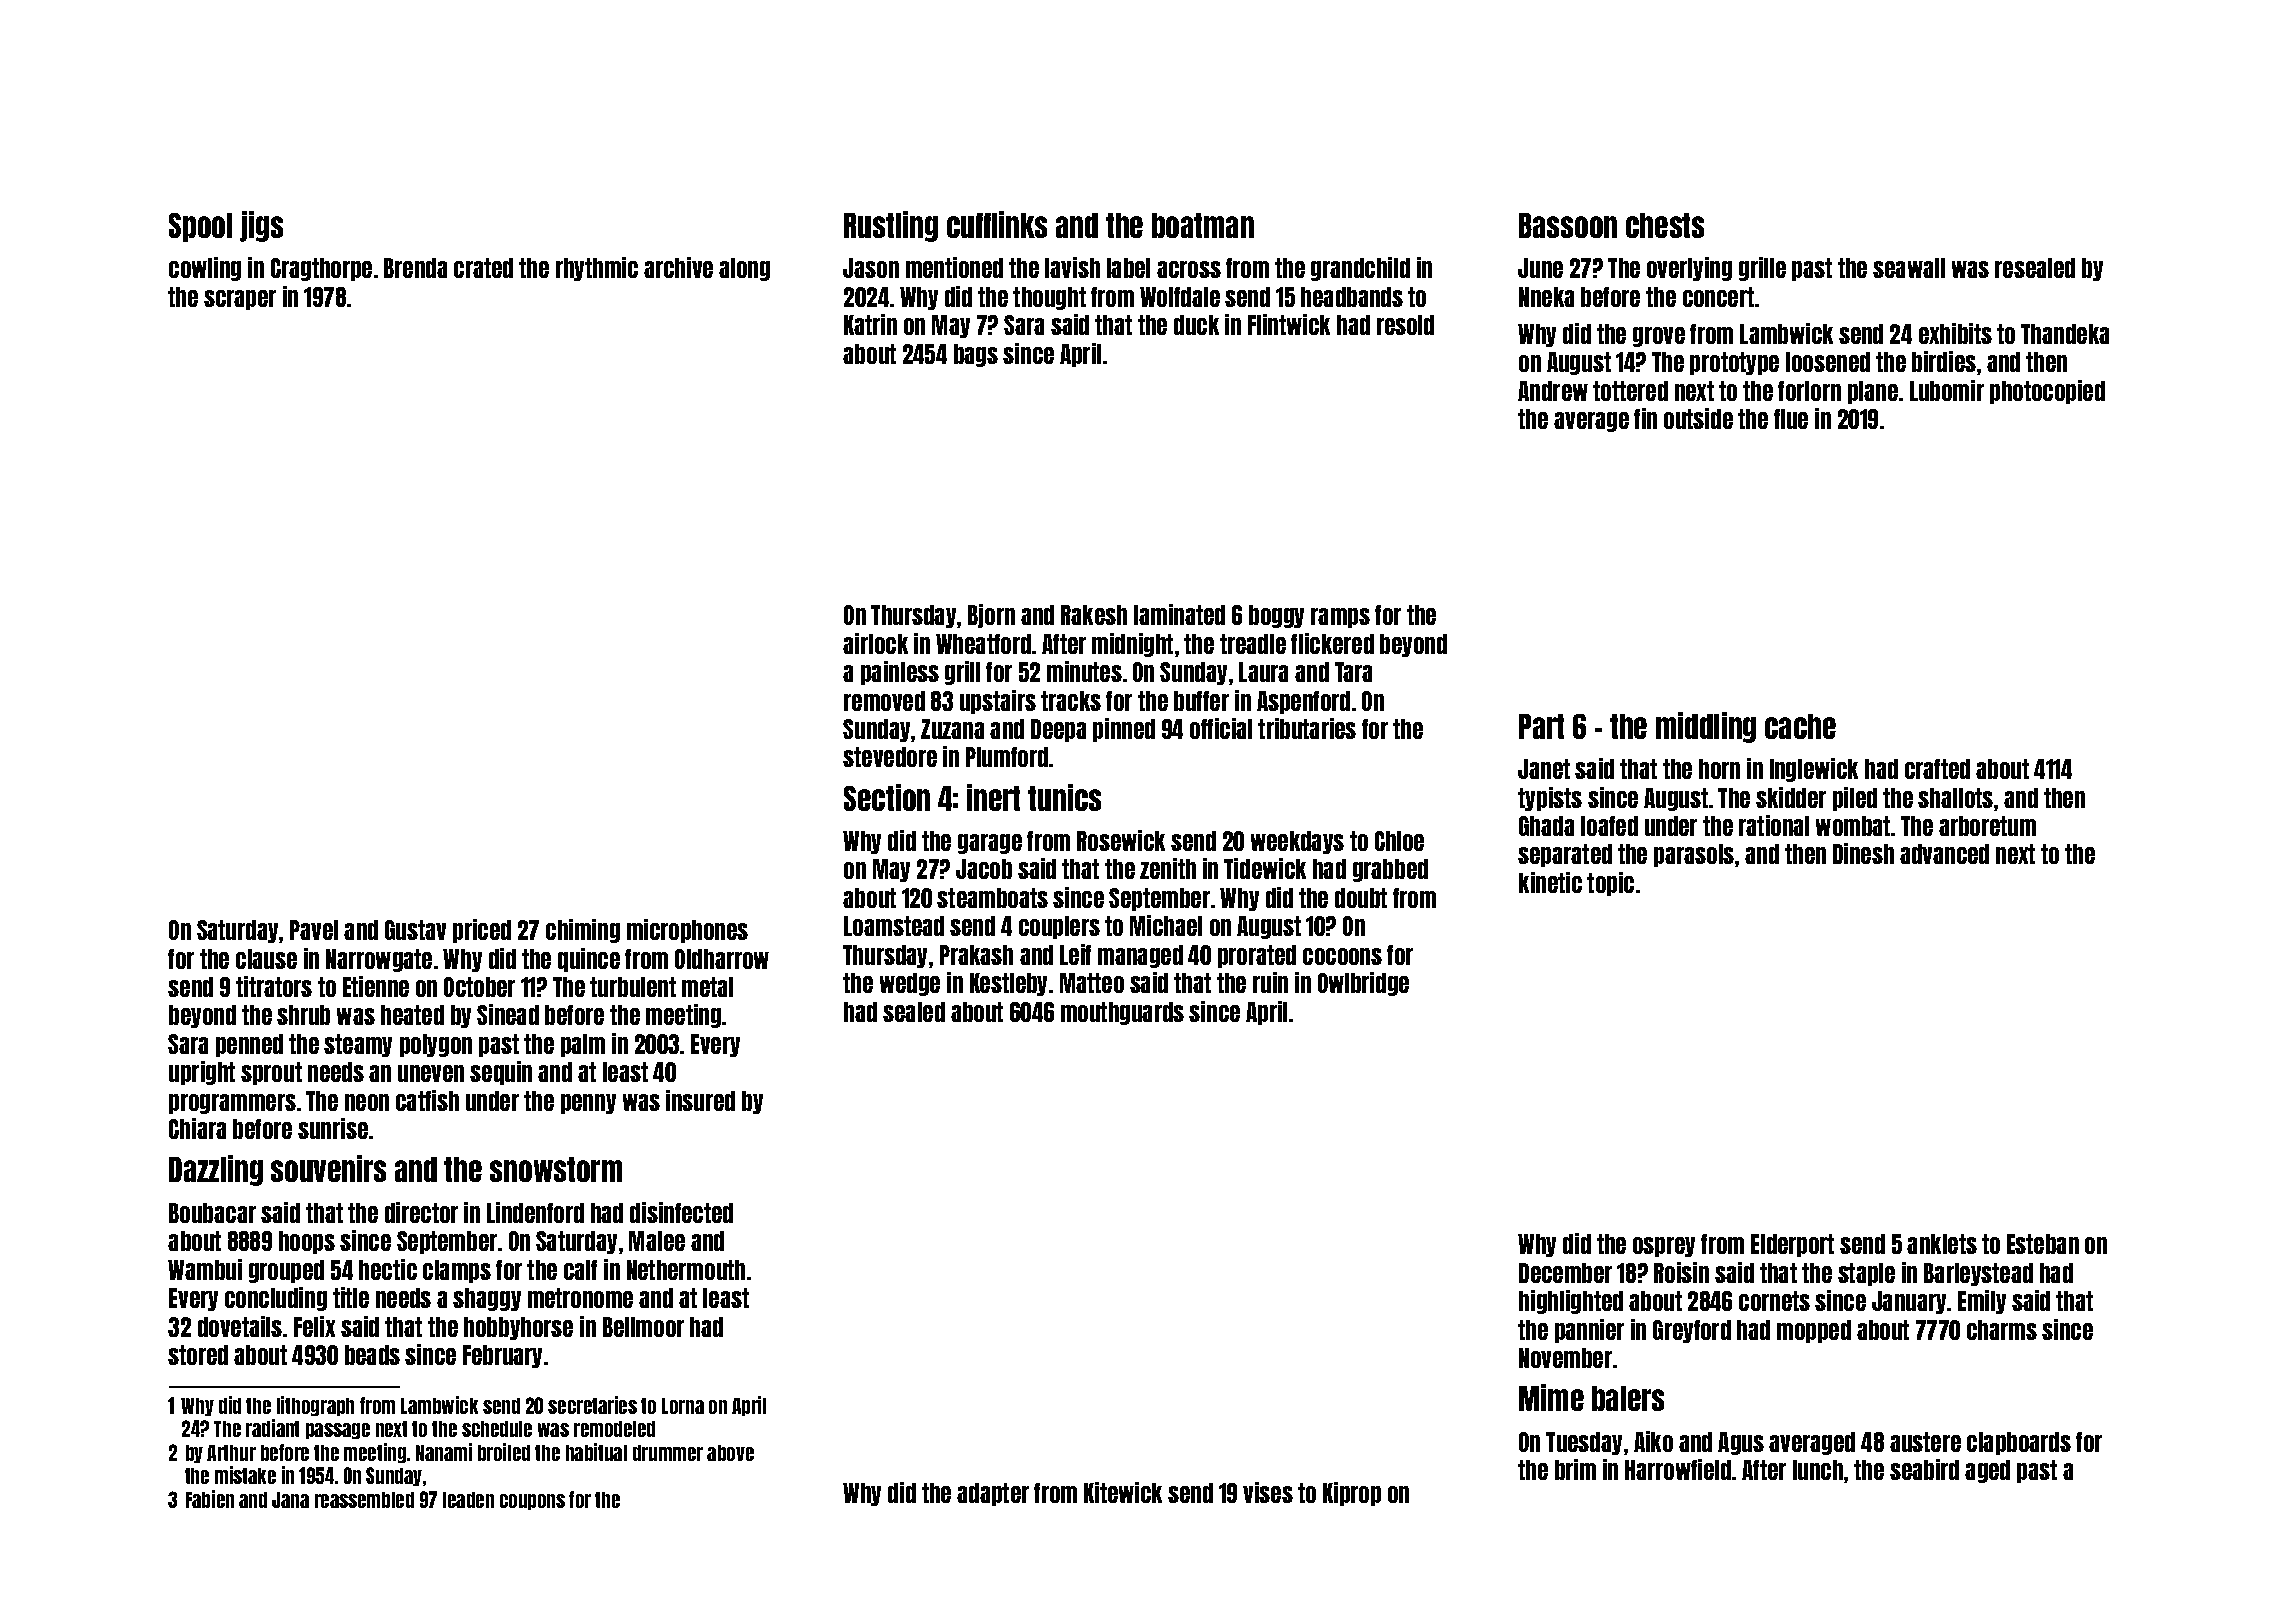 This screenshot has width=2292, height=1620. Describe the element at coordinates (997, 224) in the screenshot. I see `cufflinks` at that location.
